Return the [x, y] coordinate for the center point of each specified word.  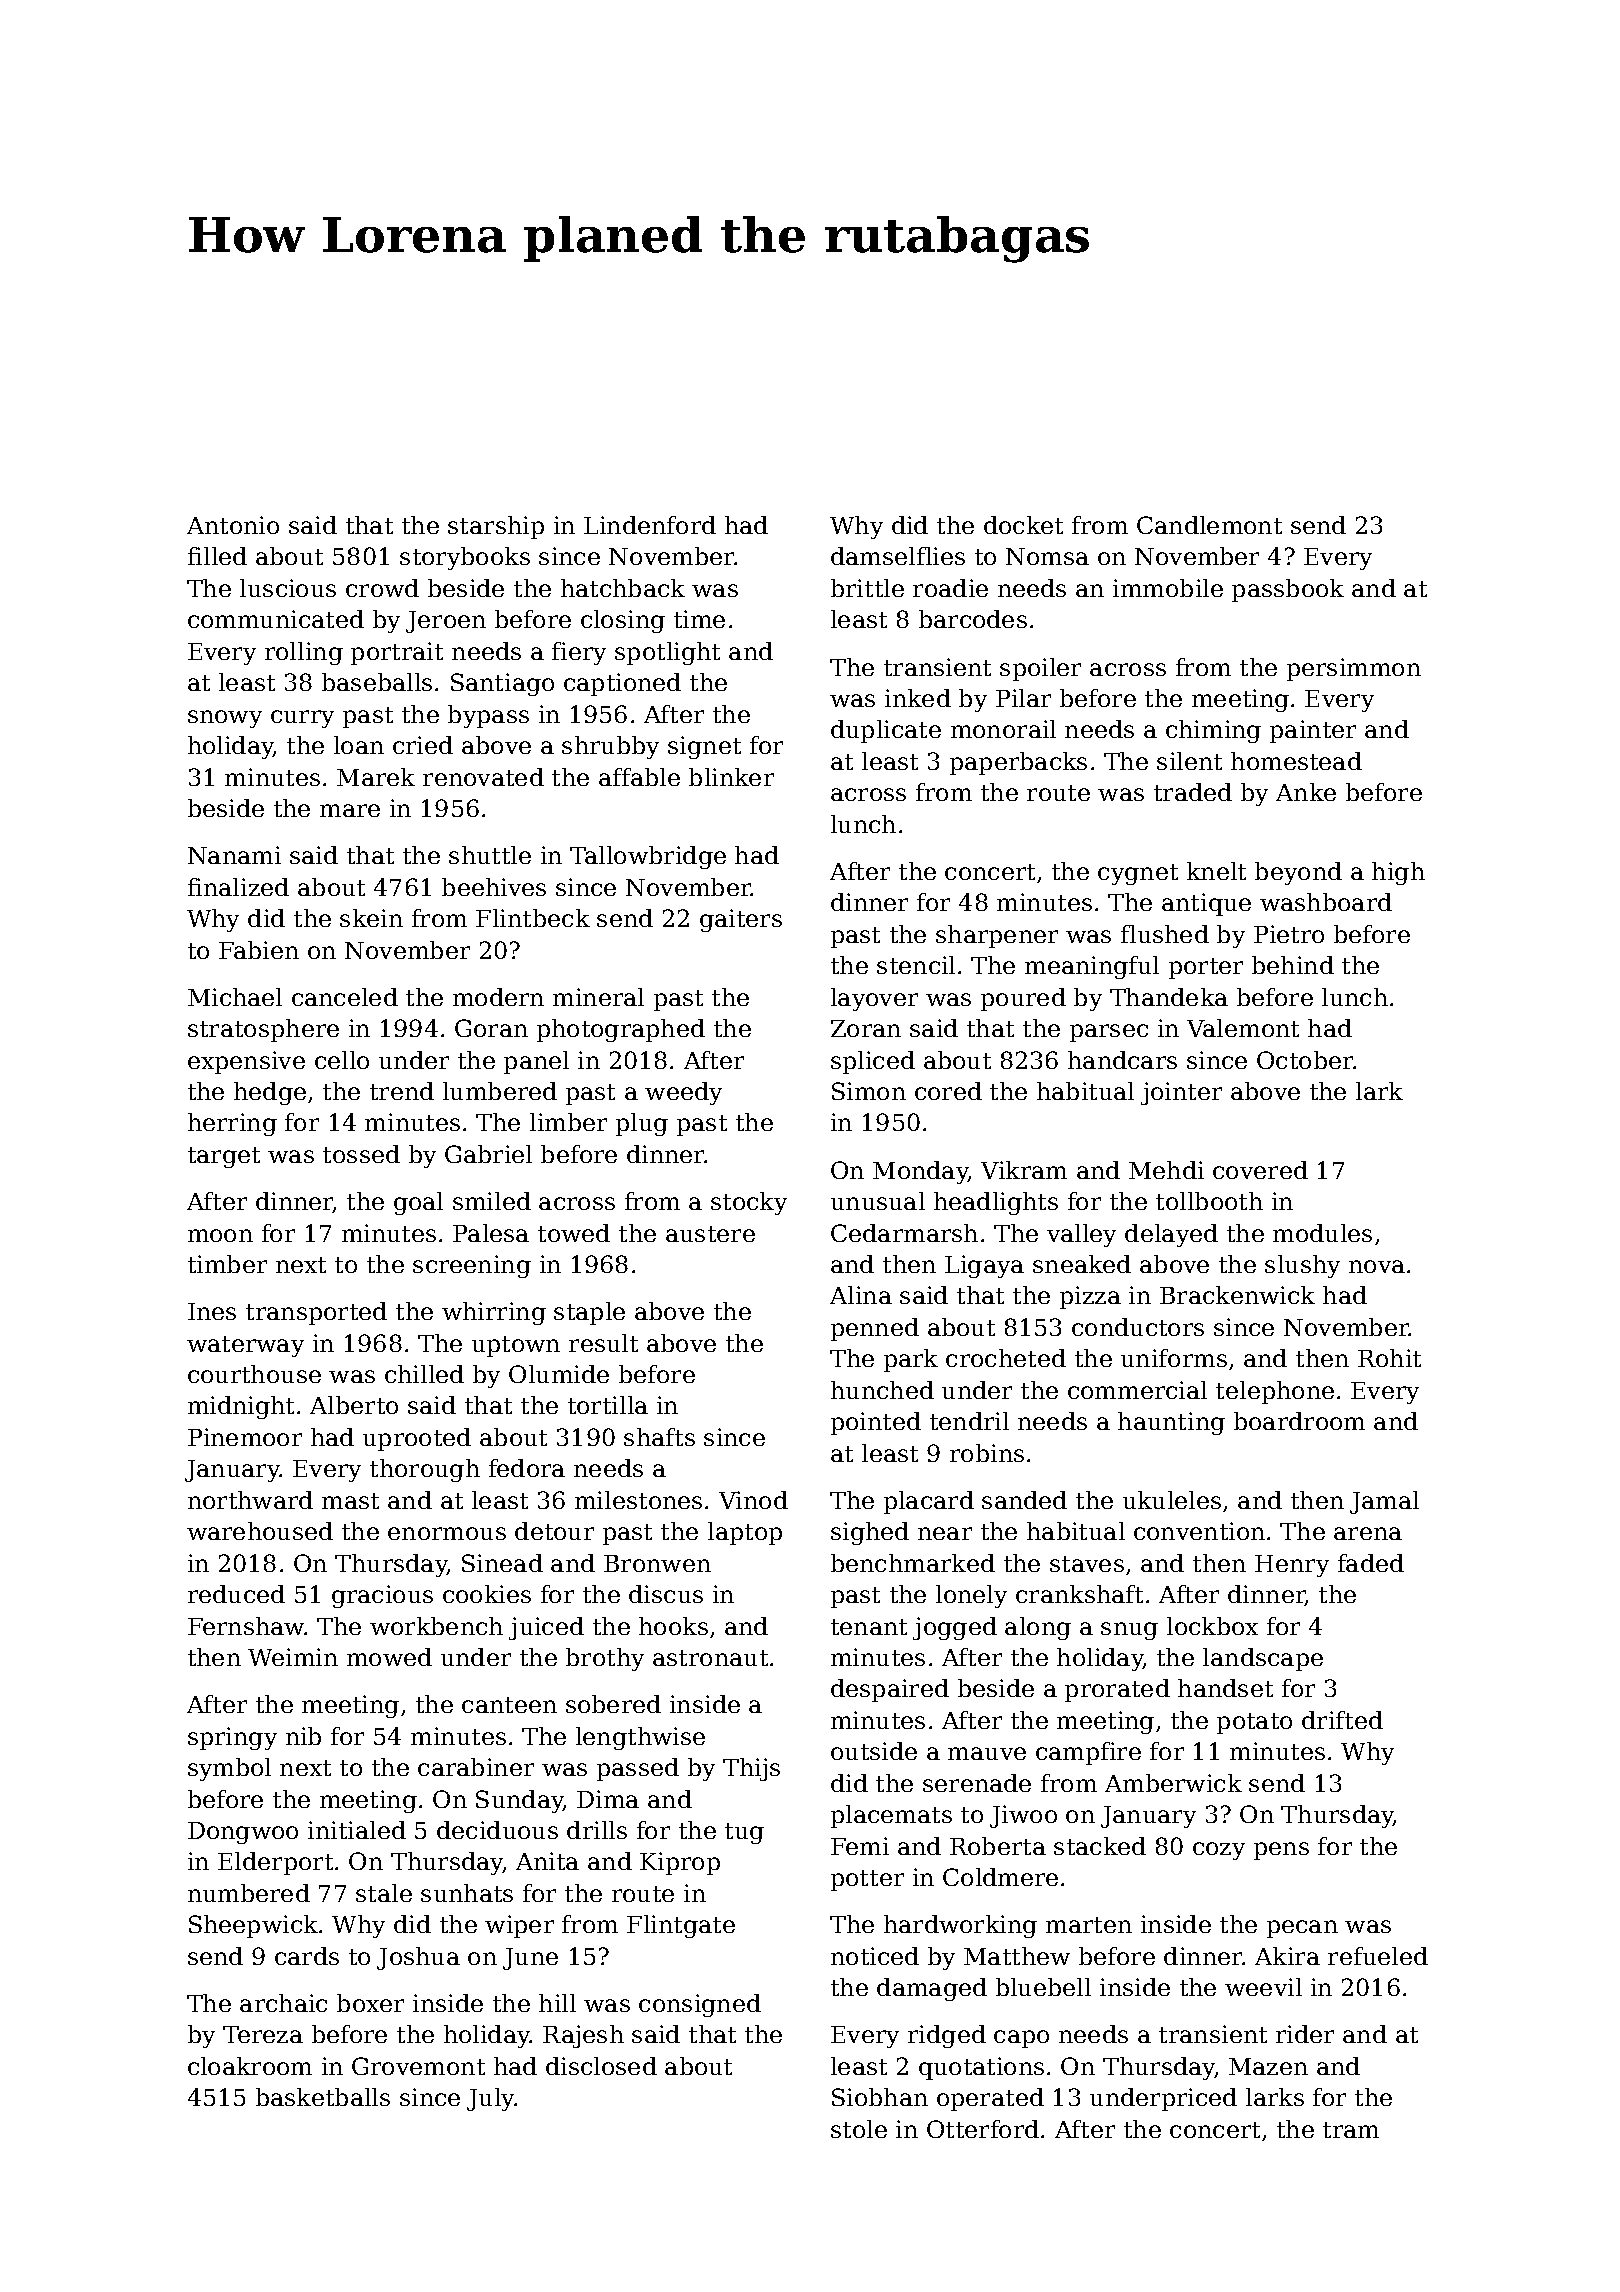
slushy [1302, 1266]
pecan [1302, 1929]
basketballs [323, 2097]
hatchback [623, 588]
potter [867, 1880]
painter [1313, 731]
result [603, 1343]
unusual [878, 1201]
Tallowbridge [648, 857]
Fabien [259, 950]
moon [220, 1235]
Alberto [354, 1405]
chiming [1213, 731]
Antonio [233, 525]
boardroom [1299, 1421]
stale [384, 1893]
